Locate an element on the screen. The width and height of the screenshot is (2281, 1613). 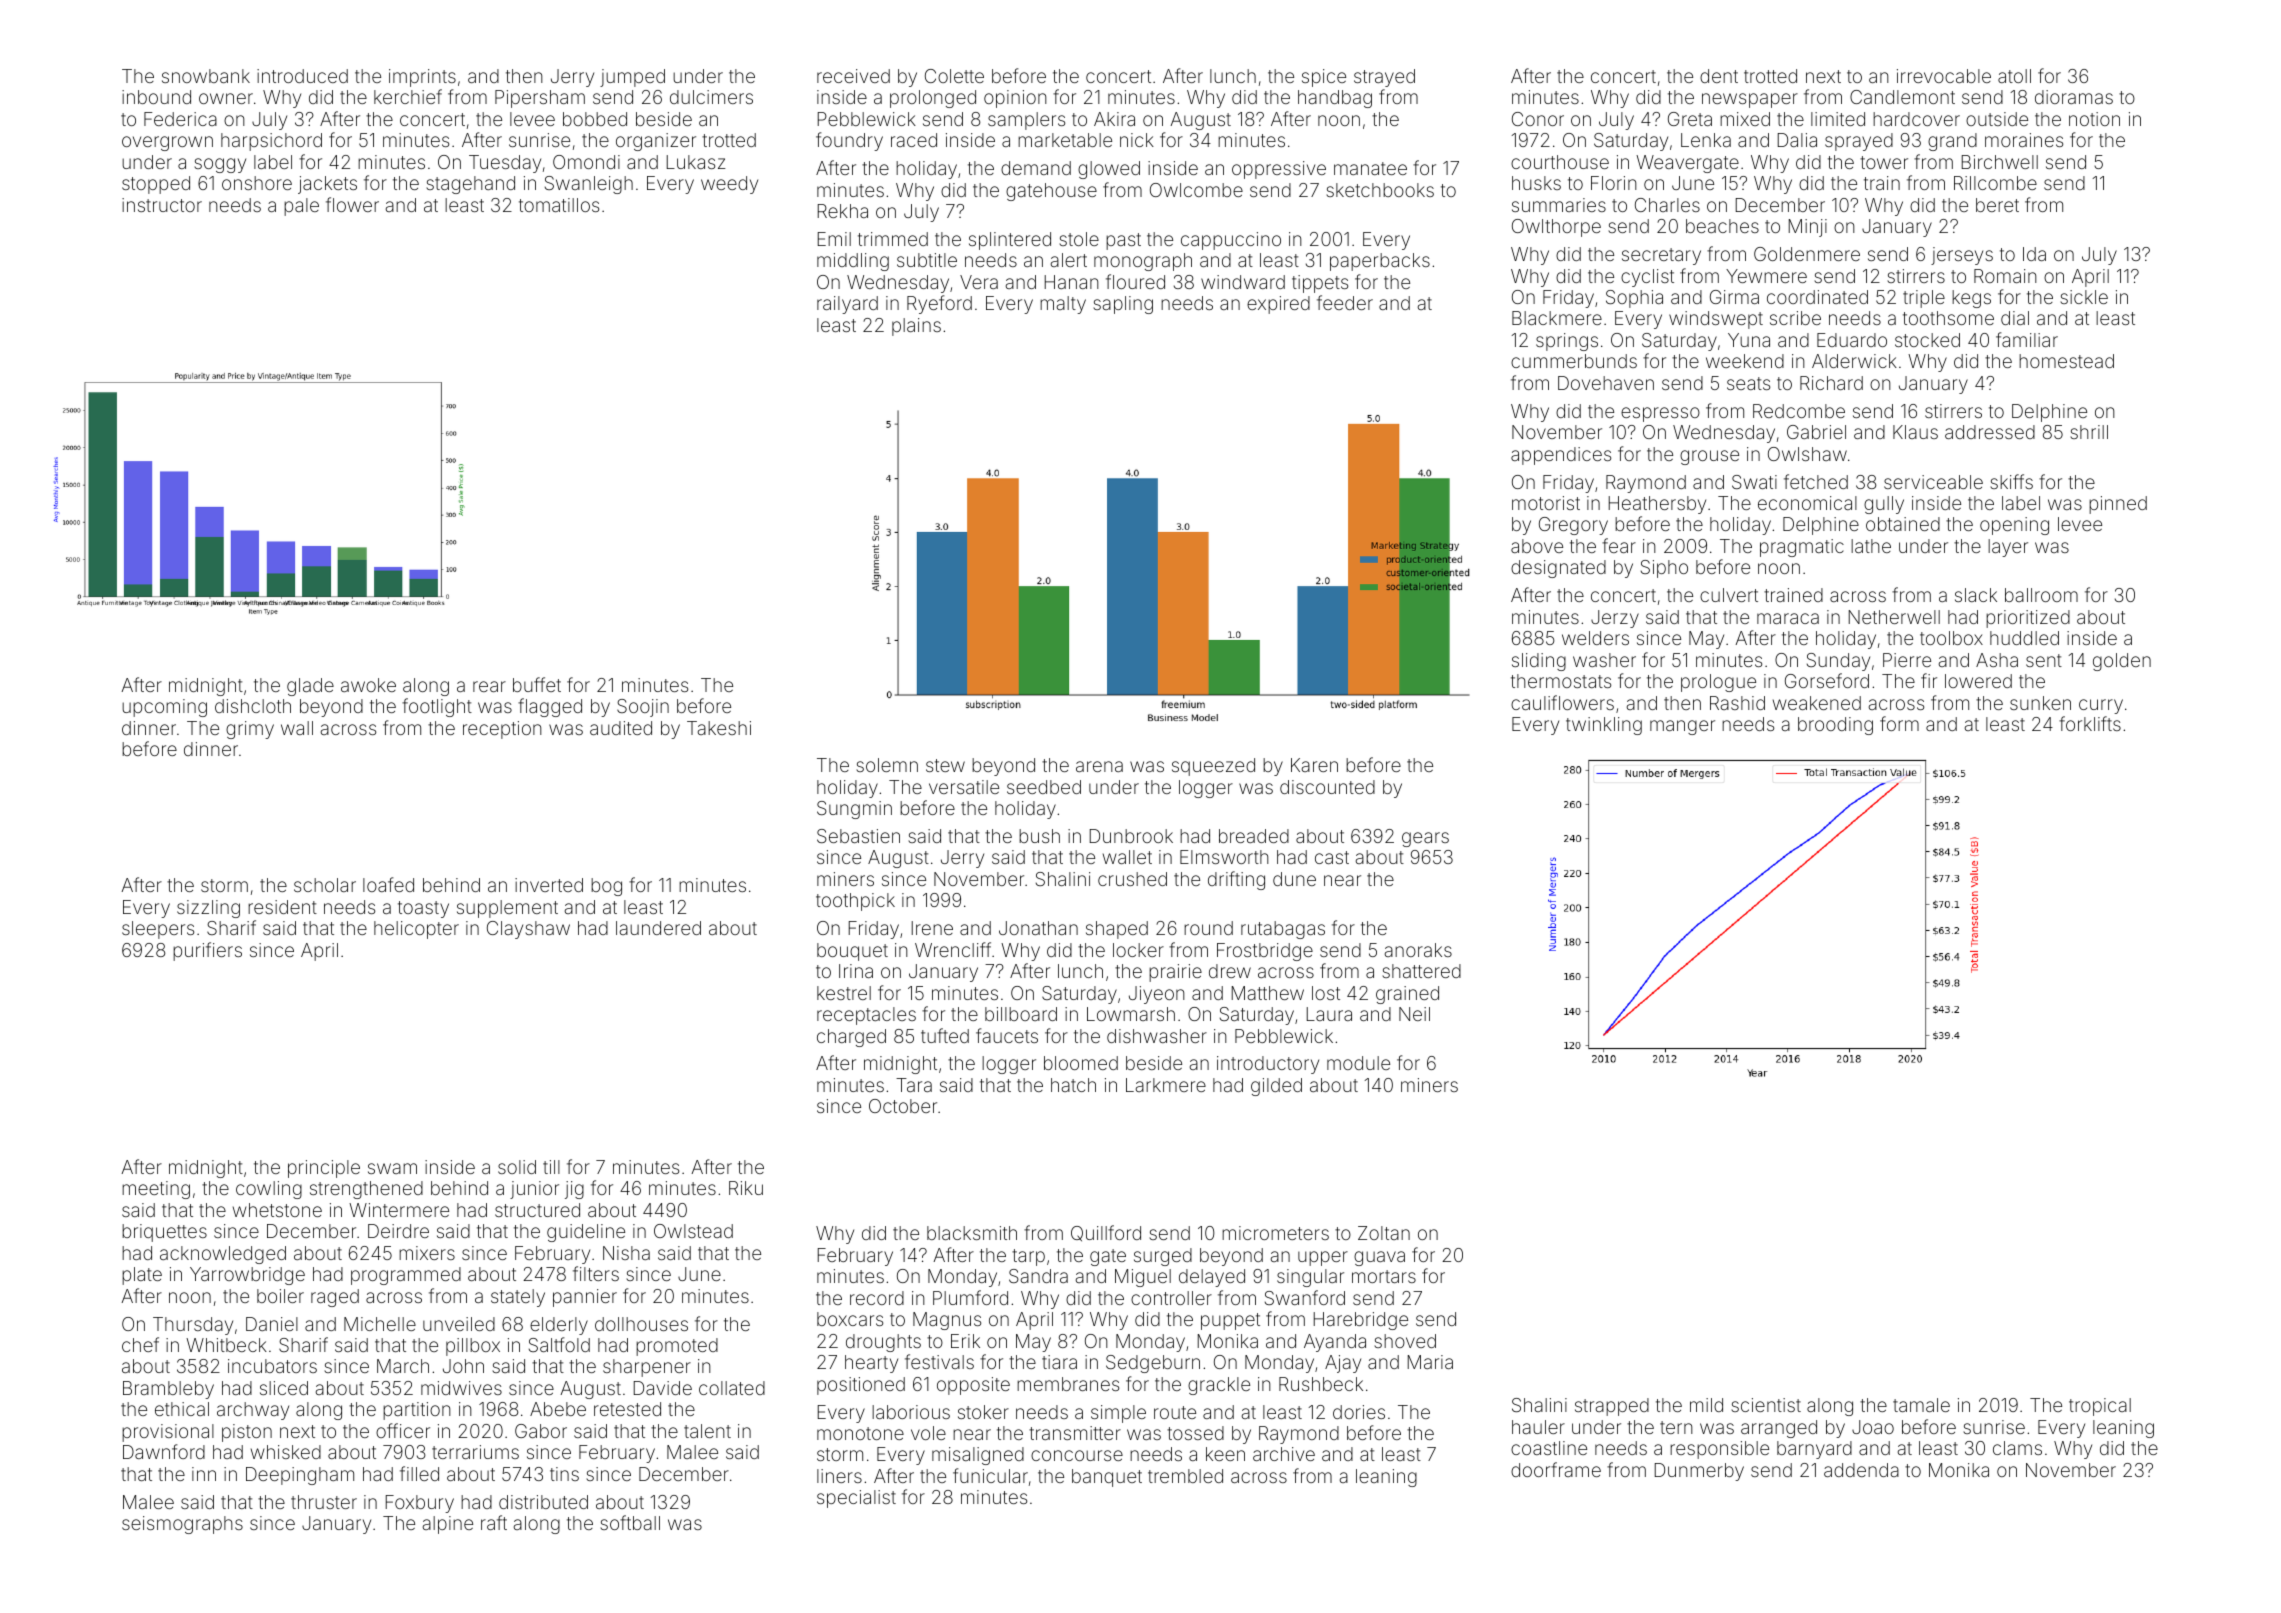
specialist is located at coordinates (856, 1499).
